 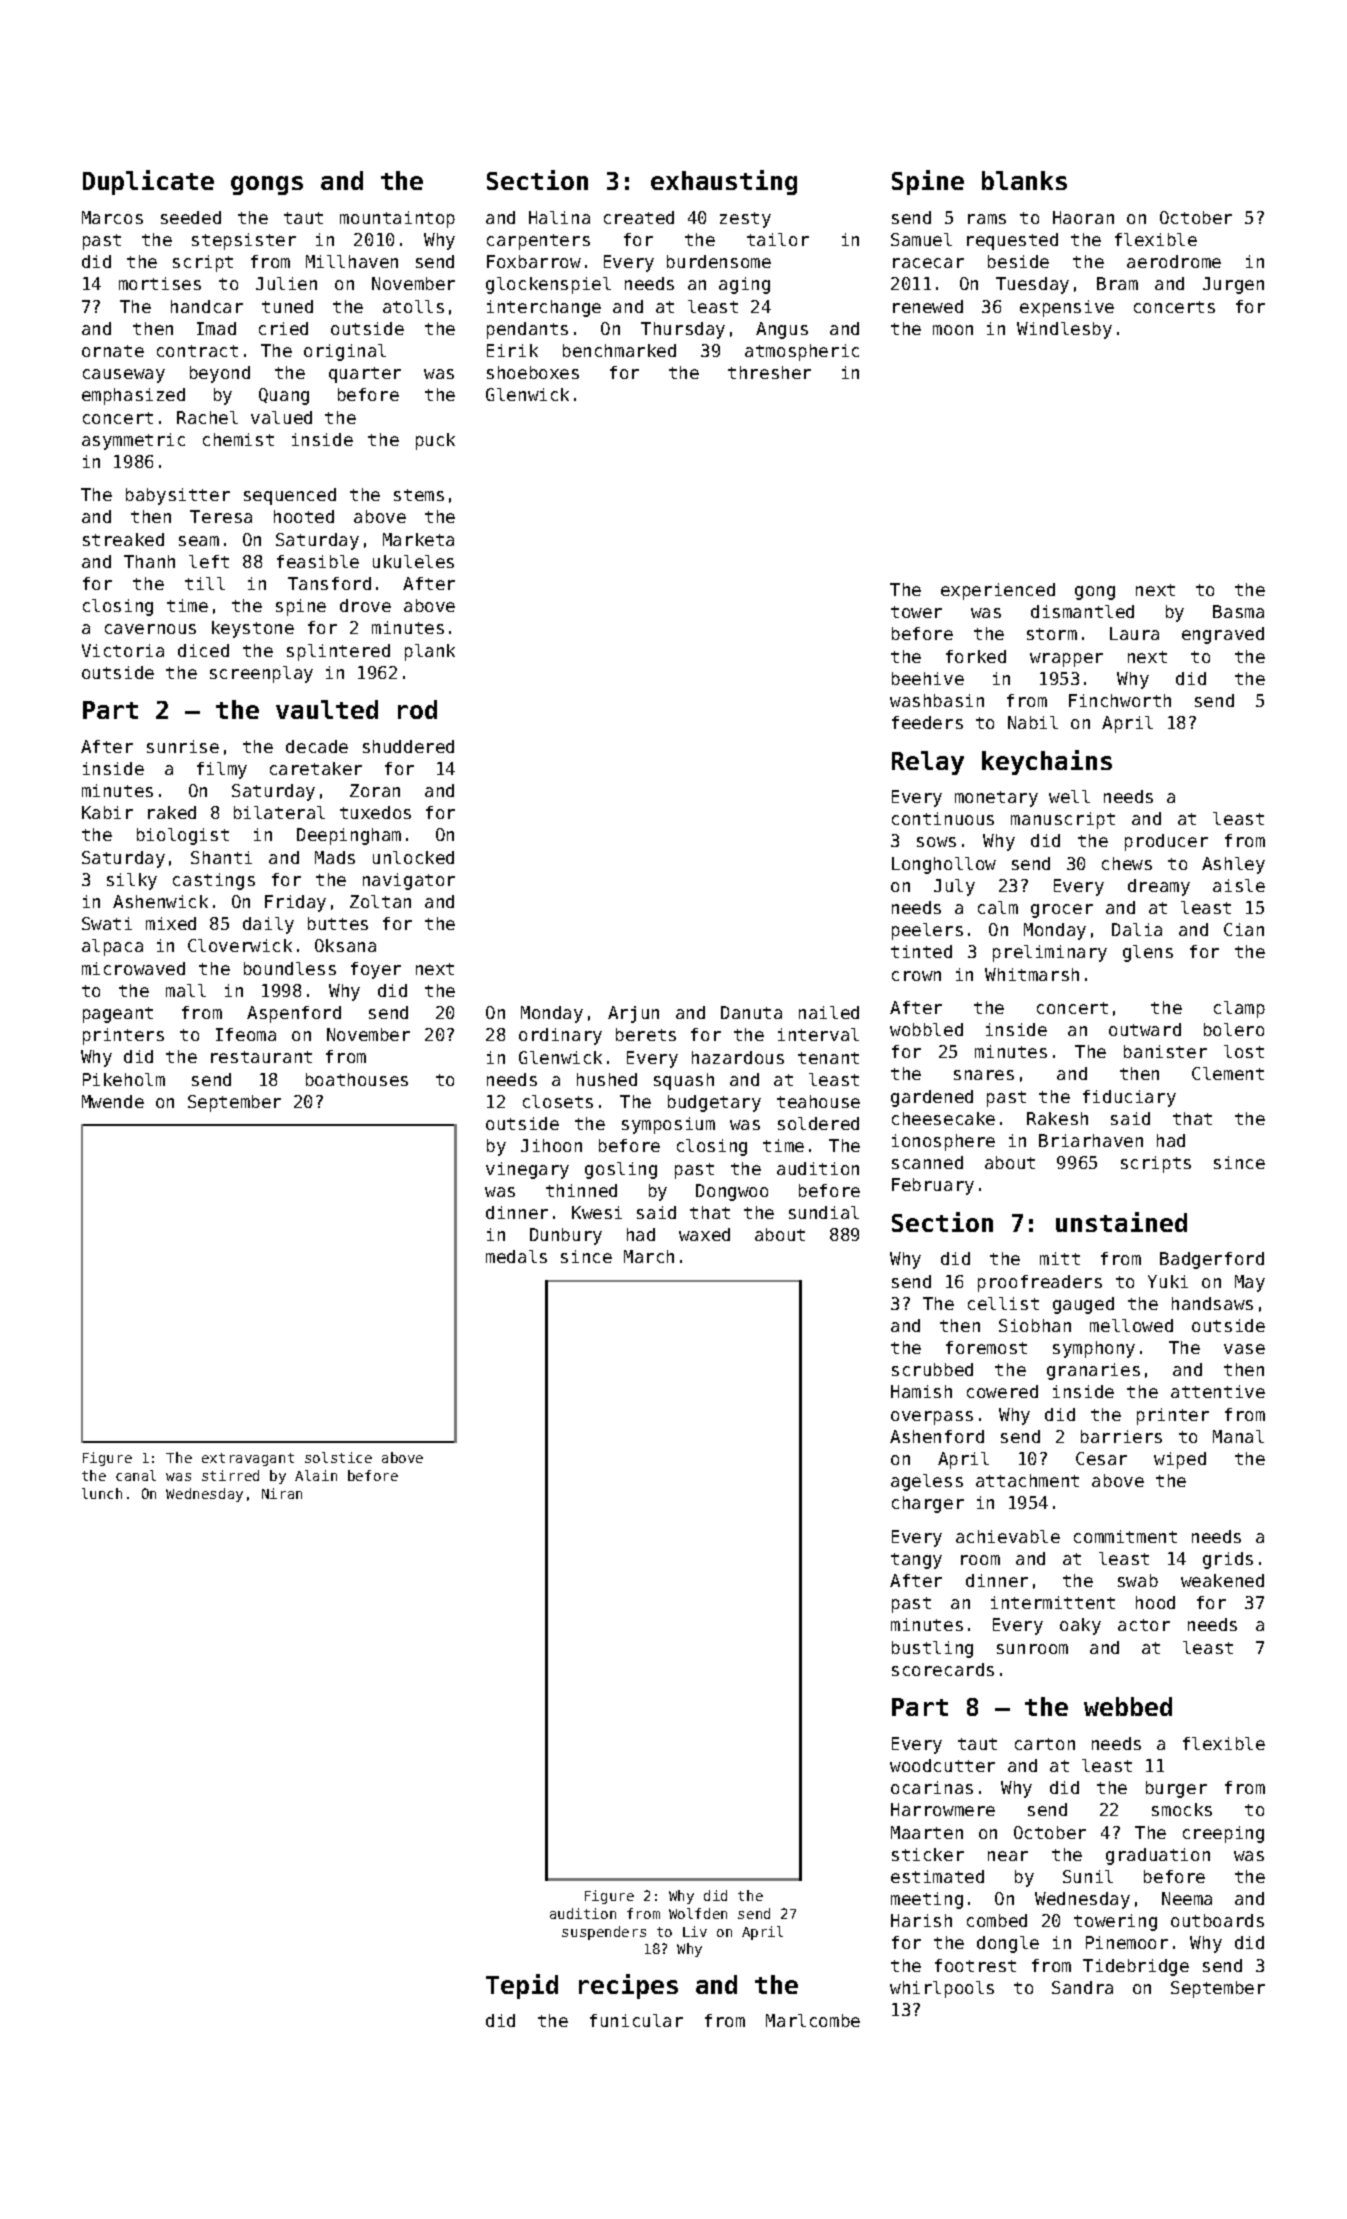 I want to click on blanks, so click(x=1024, y=180).
